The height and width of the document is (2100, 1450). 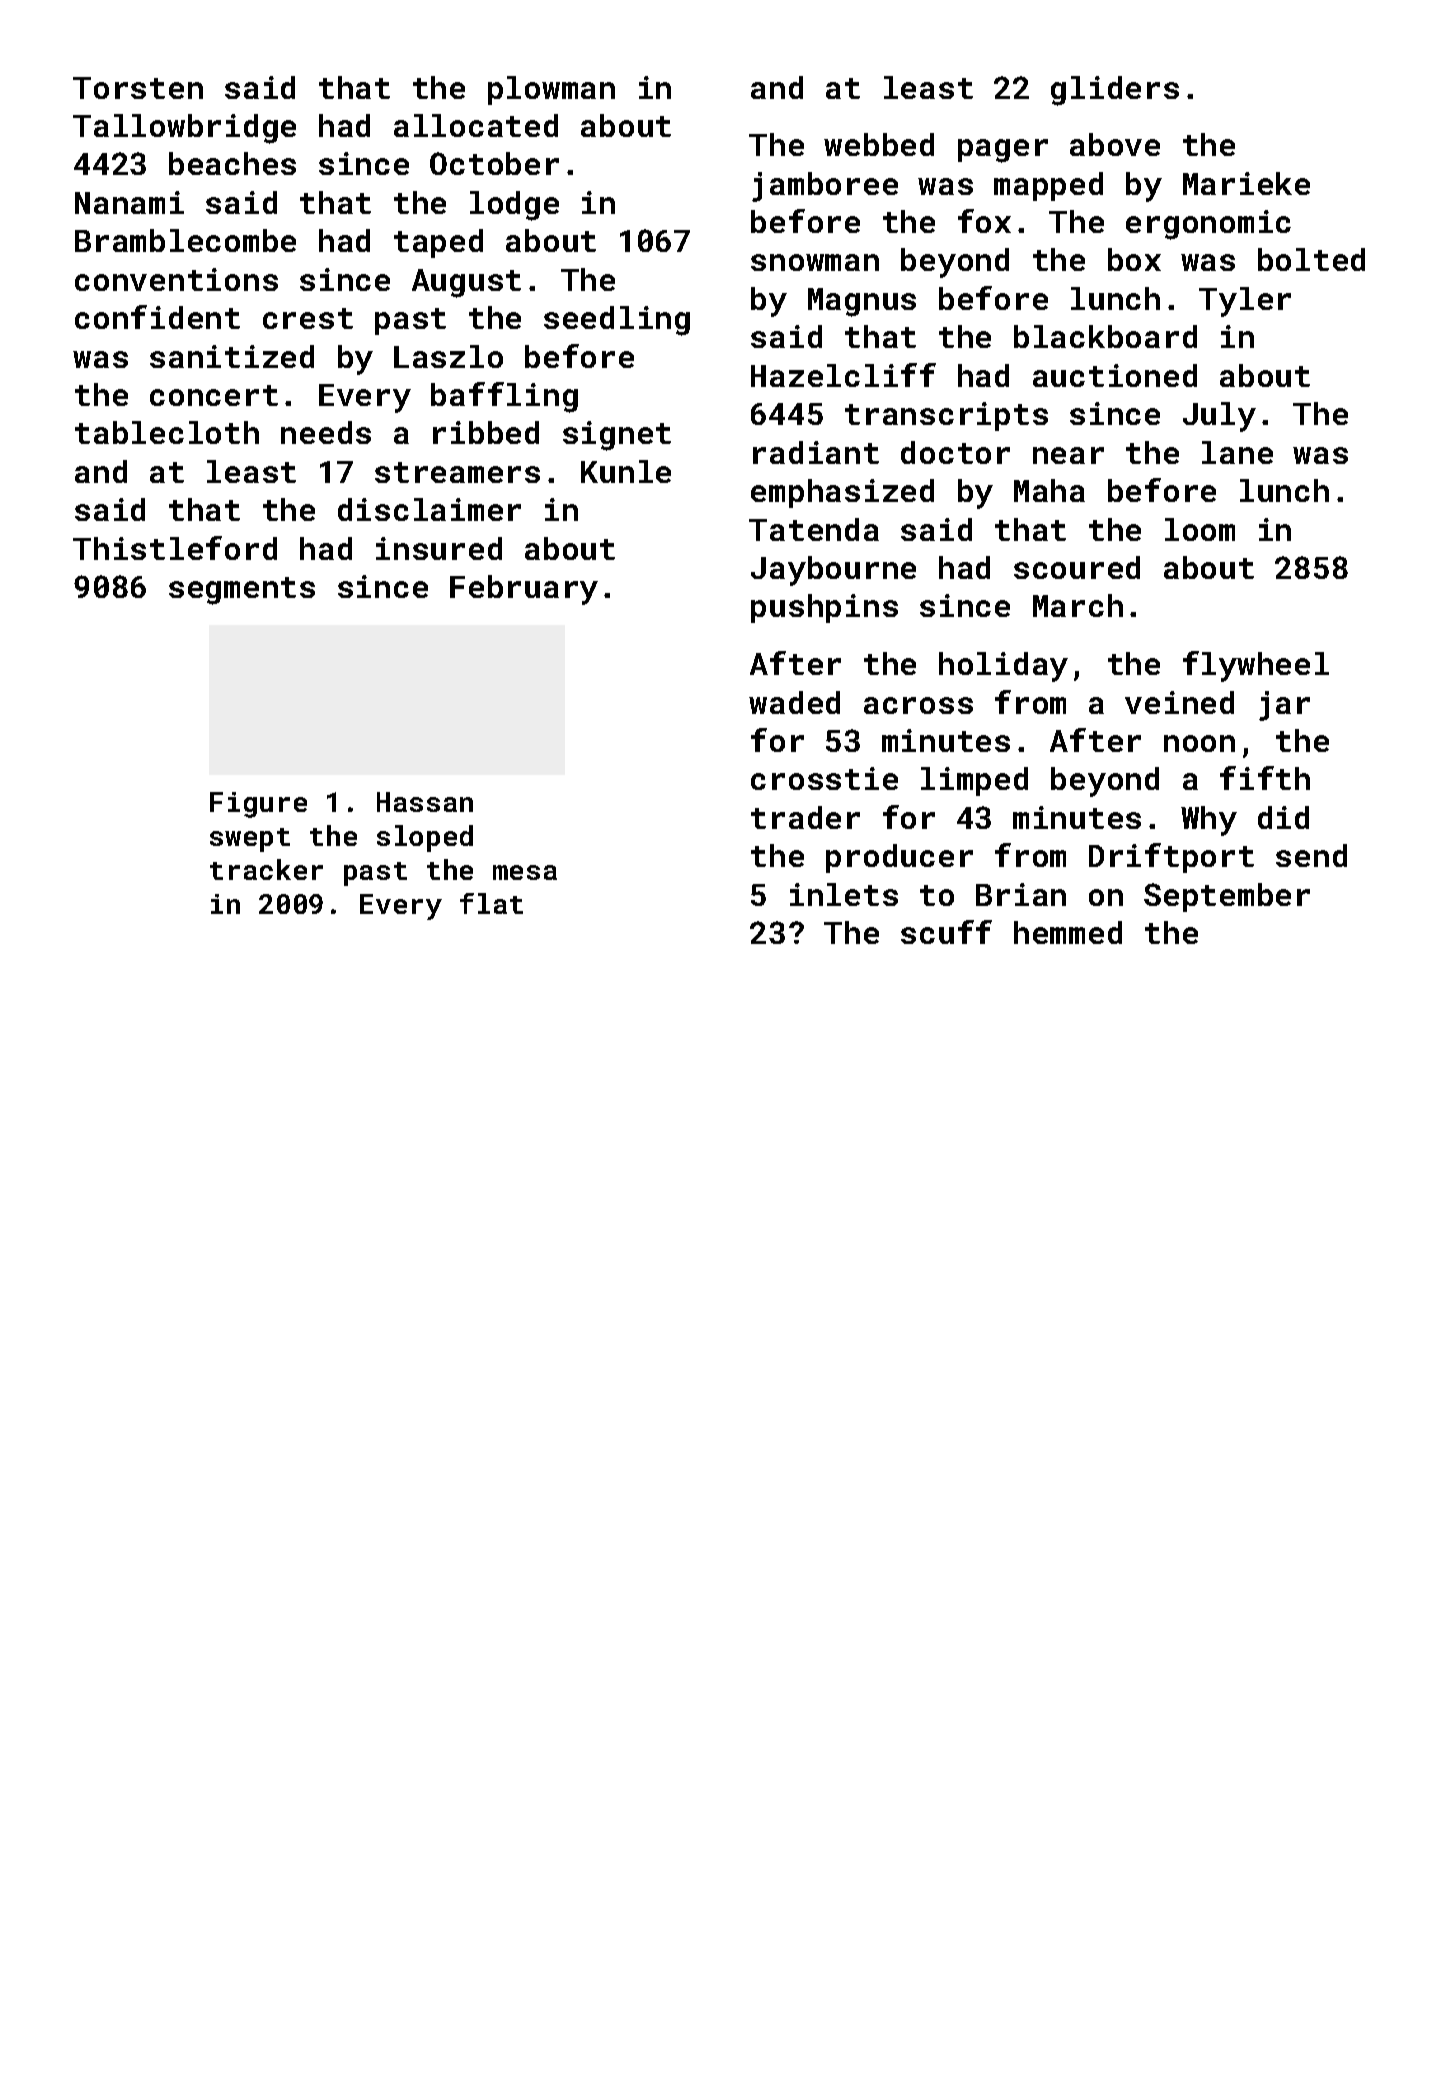 I want to click on tablecloth, so click(x=167, y=432).
